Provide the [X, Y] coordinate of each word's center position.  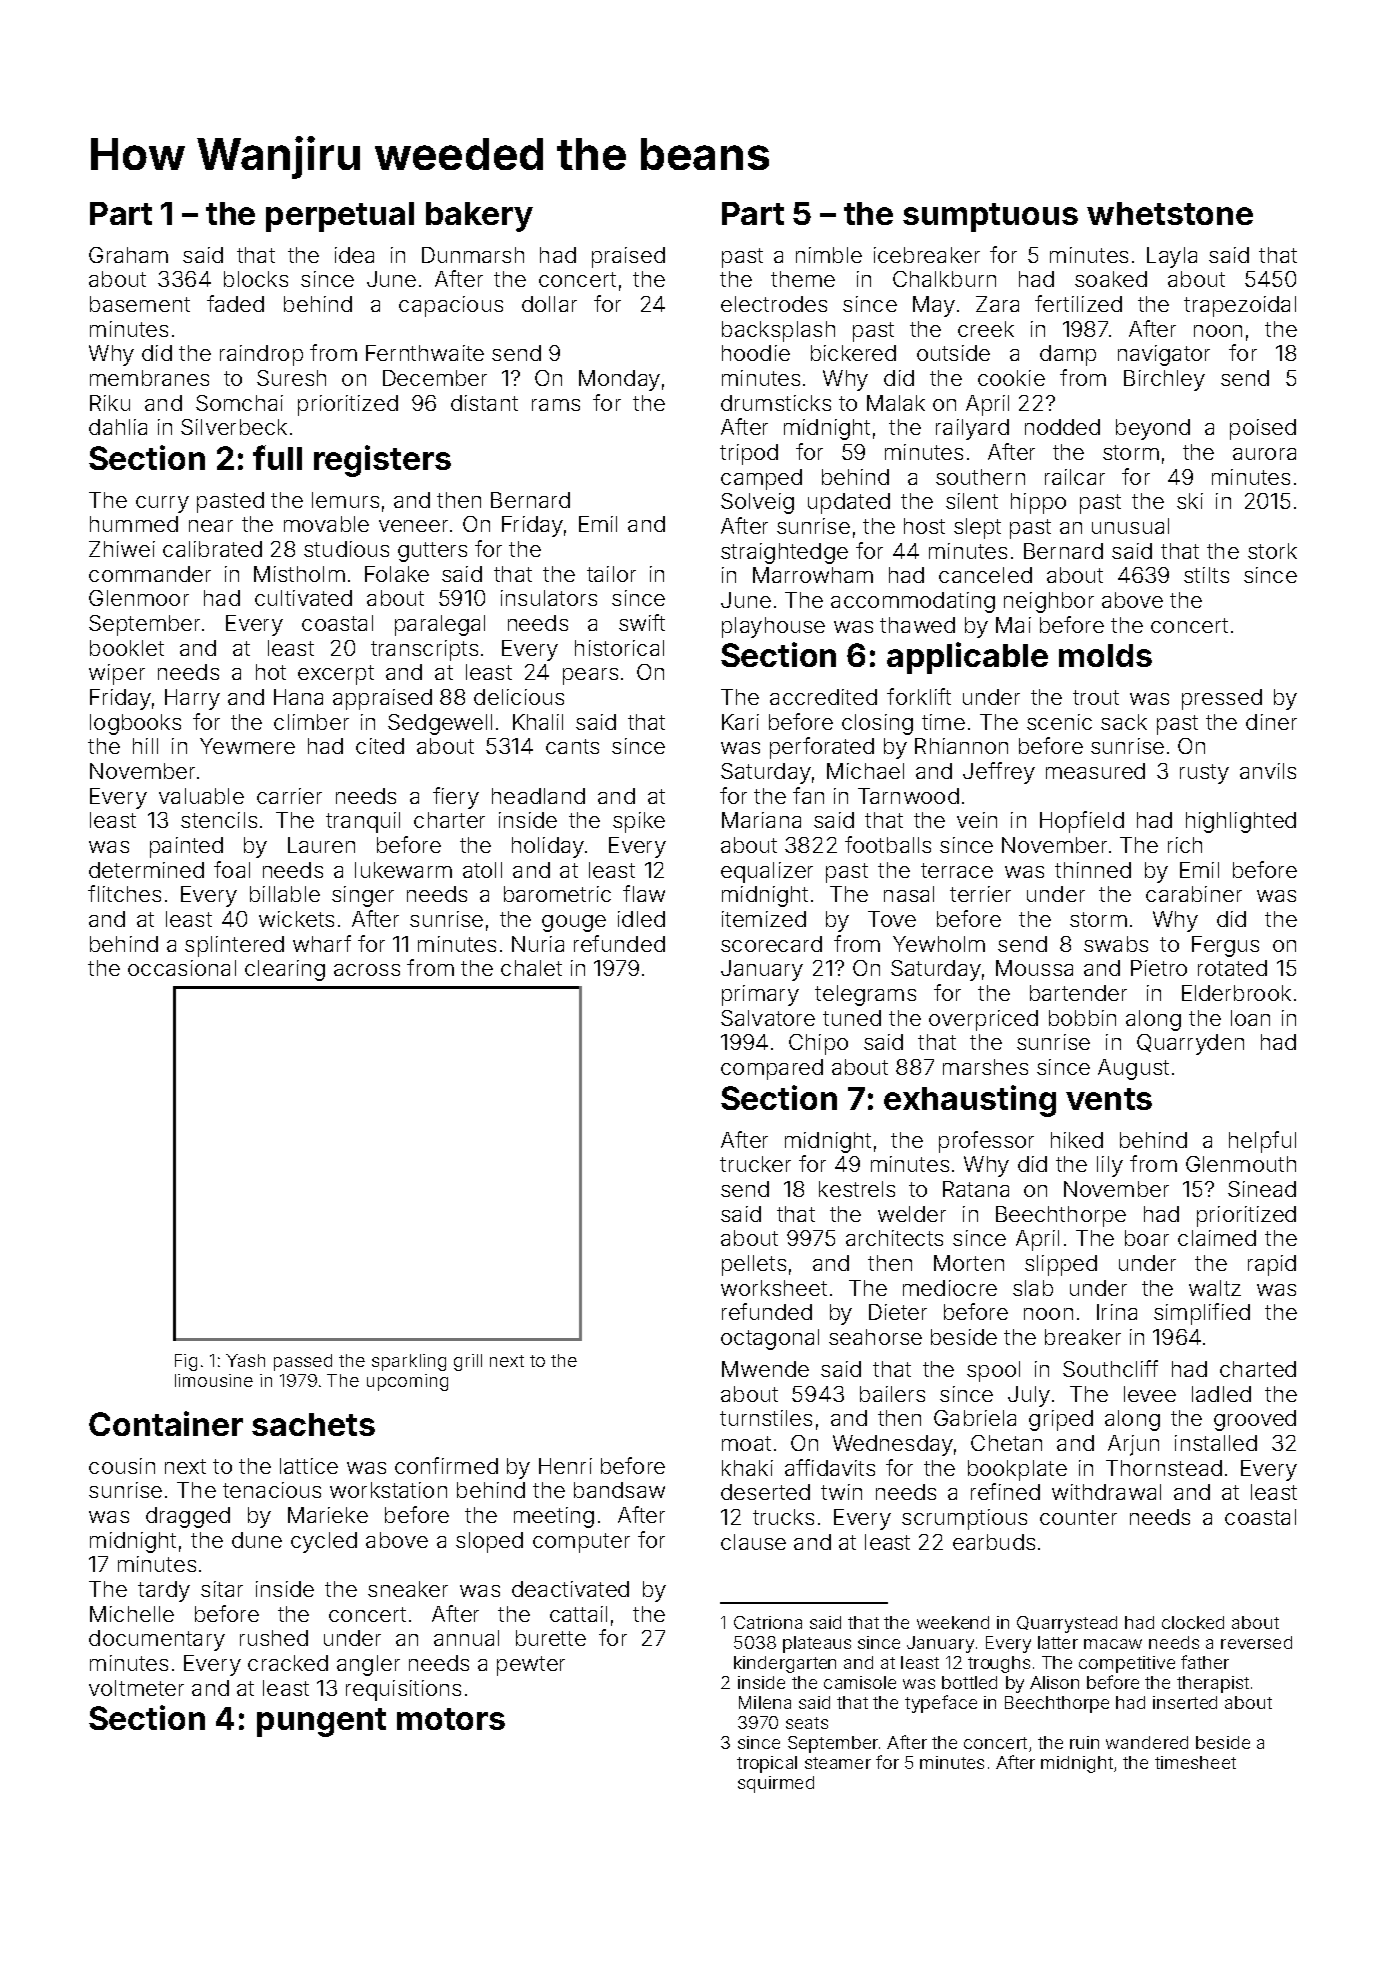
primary [760, 995]
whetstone [1170, 213]
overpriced [983, 1020]
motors [451, 1719]
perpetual [340, 217]
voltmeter [136, 1688]
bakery [479, 217]
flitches [124, 893]
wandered [1147, 1742]
